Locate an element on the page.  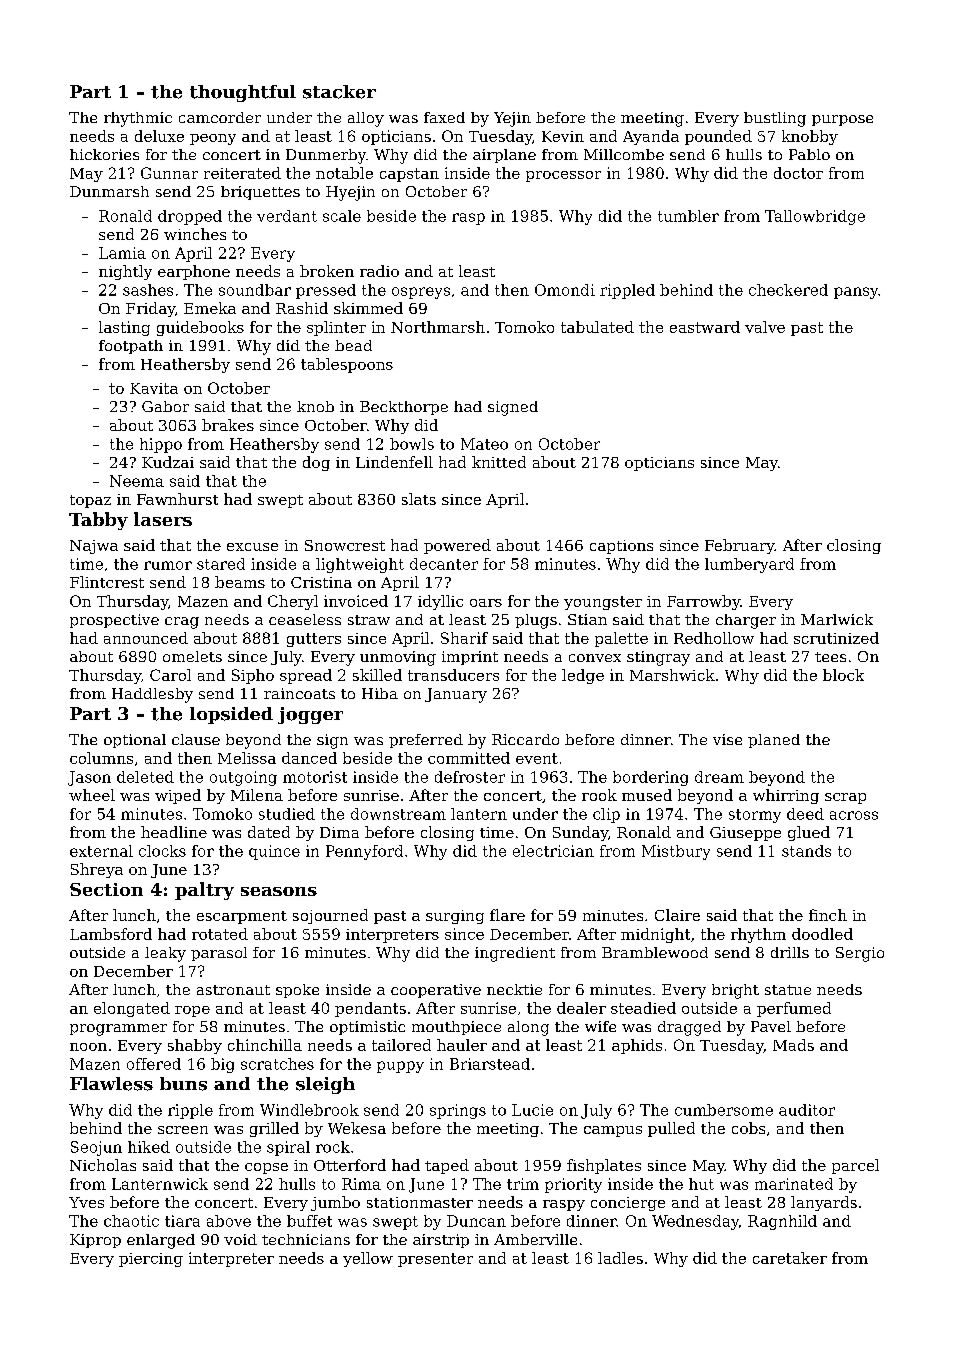
Kavita is located at coordinates (154, 388).
